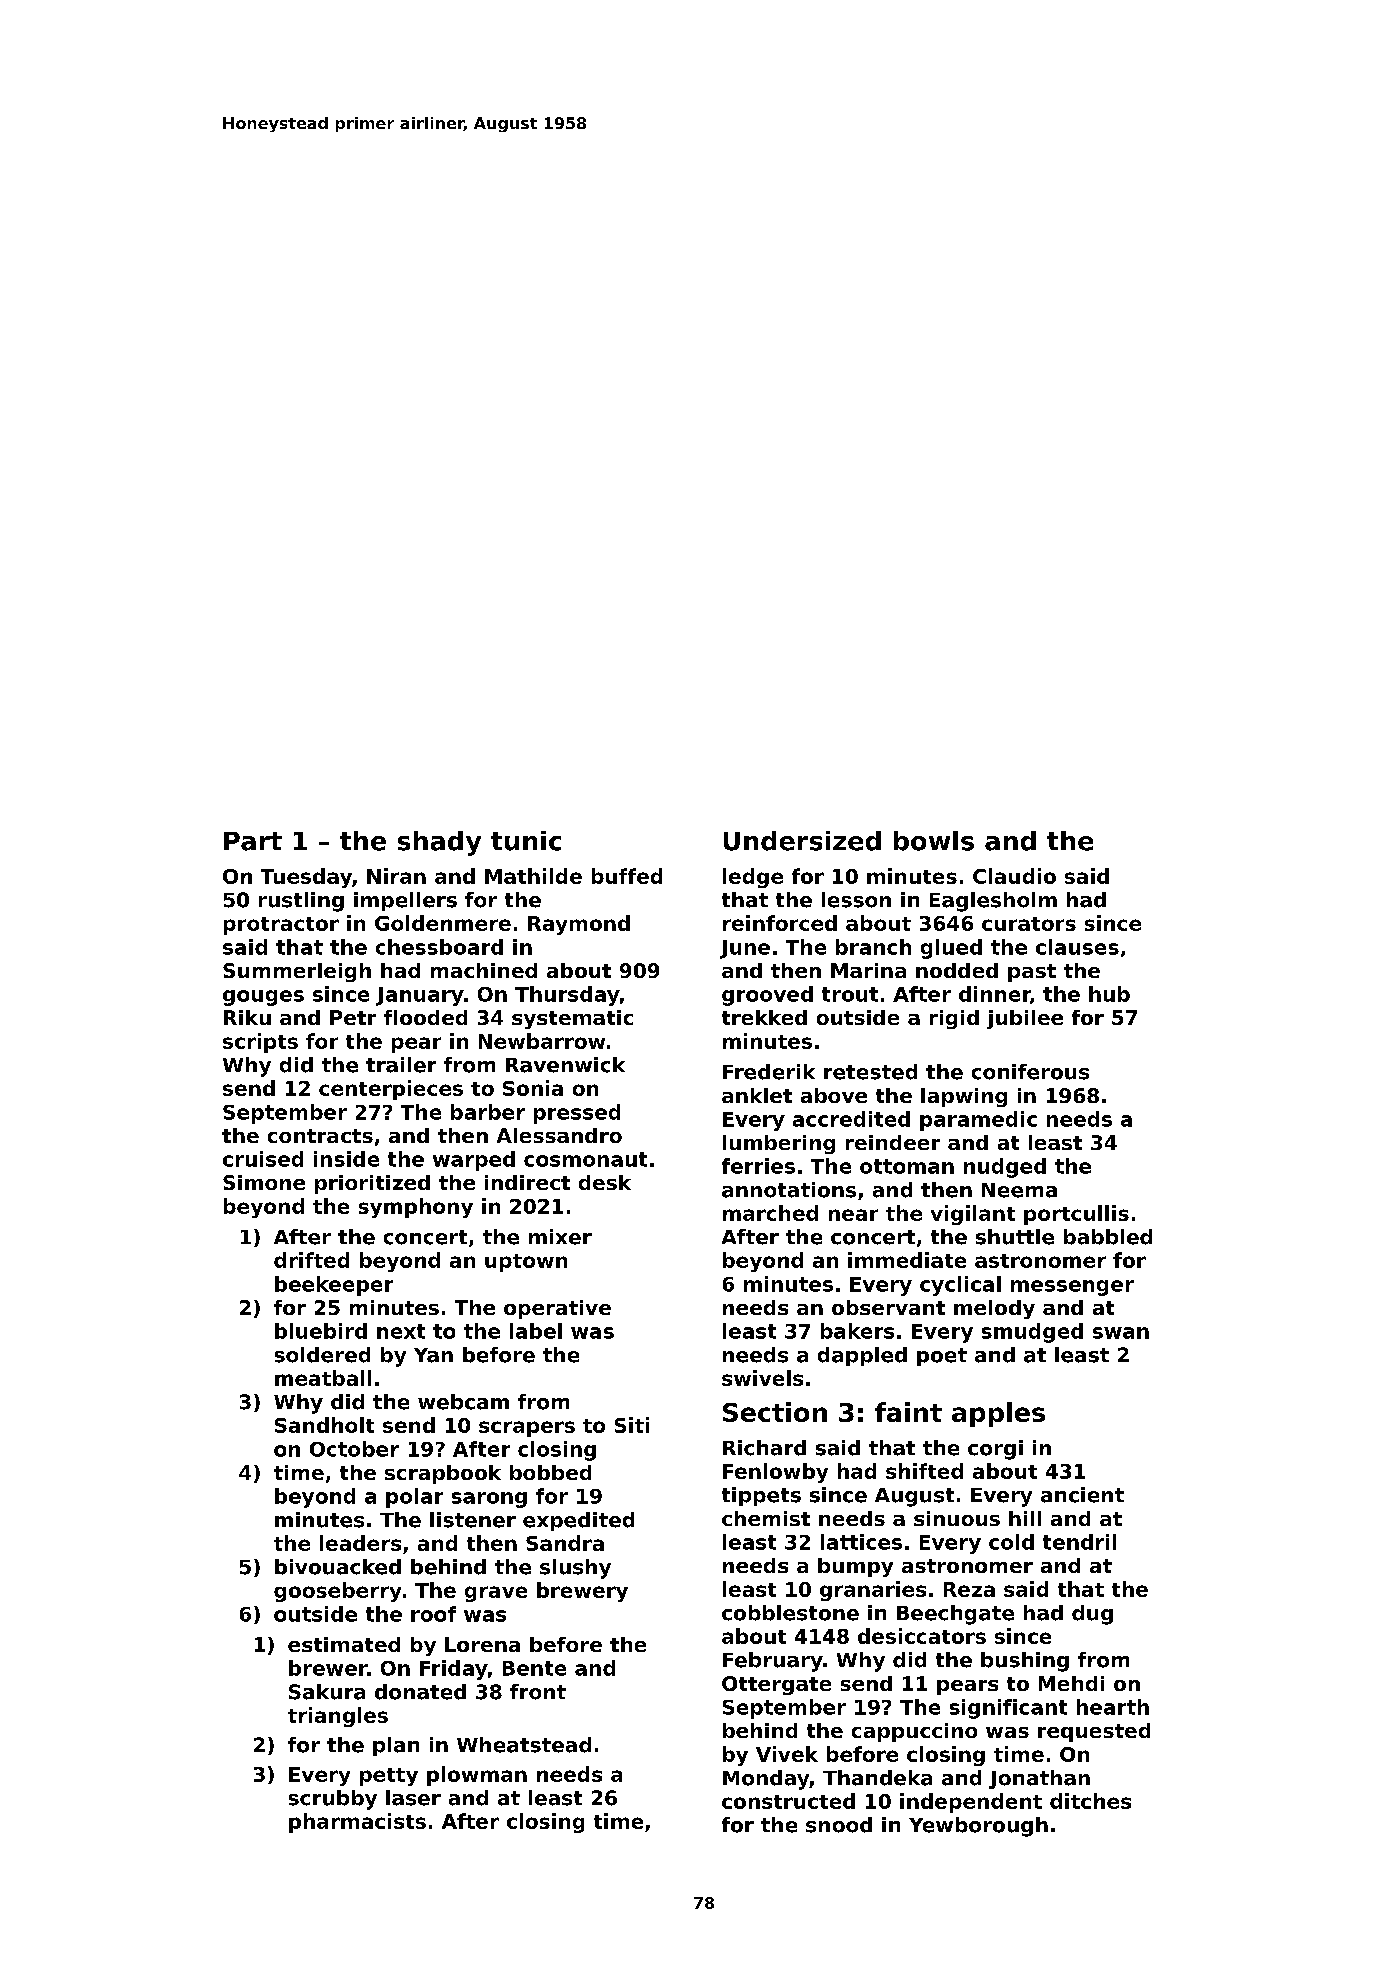 The image size is (1386, 1969). What do you see at coordinates (253, 841) in the image?
I see `Part` at bounding box center [253, 841].
